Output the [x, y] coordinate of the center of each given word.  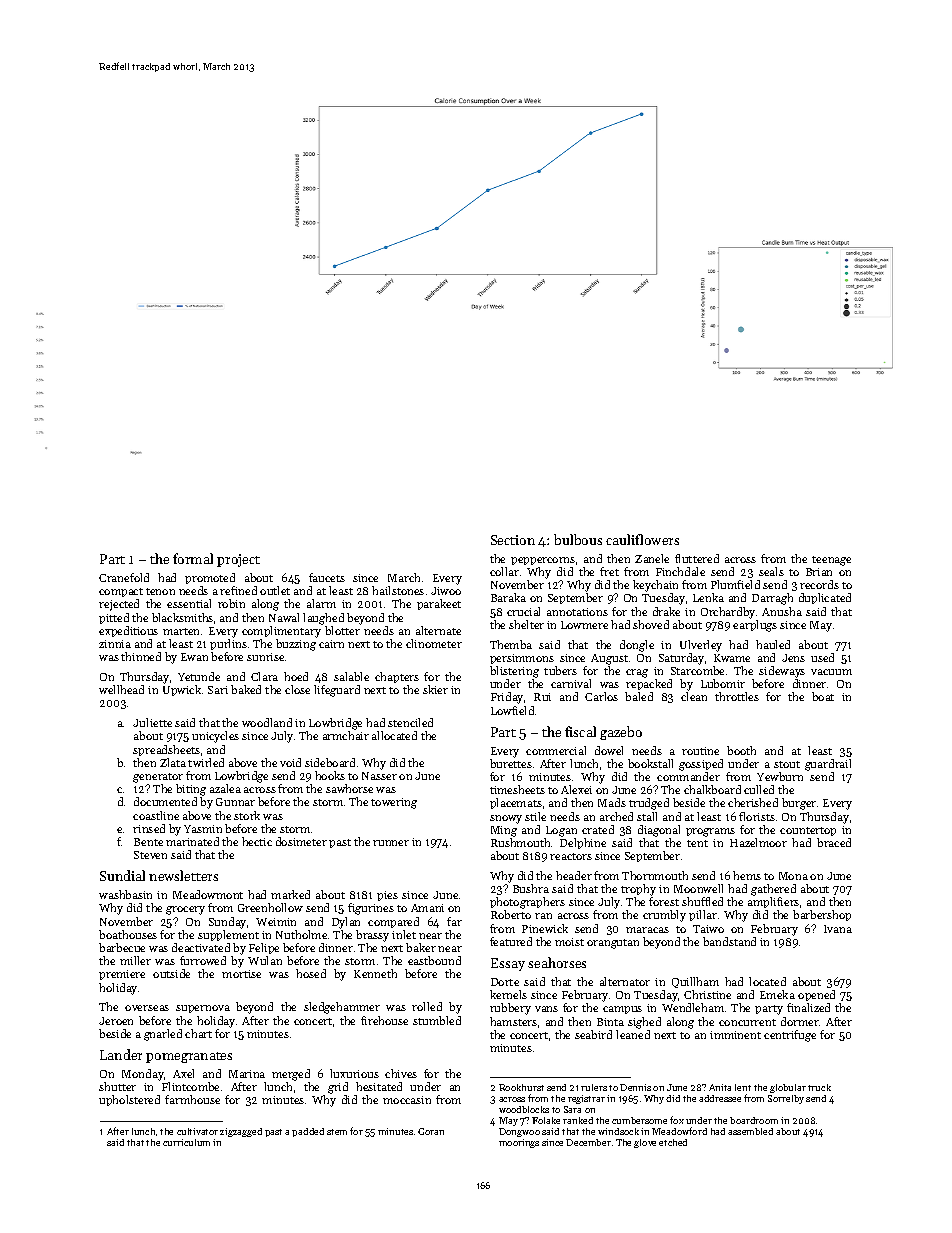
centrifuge [790, 1036]
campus [622, 1010]
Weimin [276, 922]
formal [193, 558]
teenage [831, 561]
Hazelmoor [758, 842]
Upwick [182, 690]
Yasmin [203, 829]
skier [435, 689]
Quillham [695, 982]
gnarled [163, 1035]
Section [513, 540]
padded [308, 1132]
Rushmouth [520, 842]
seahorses [557, 962]
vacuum [831, 672]
